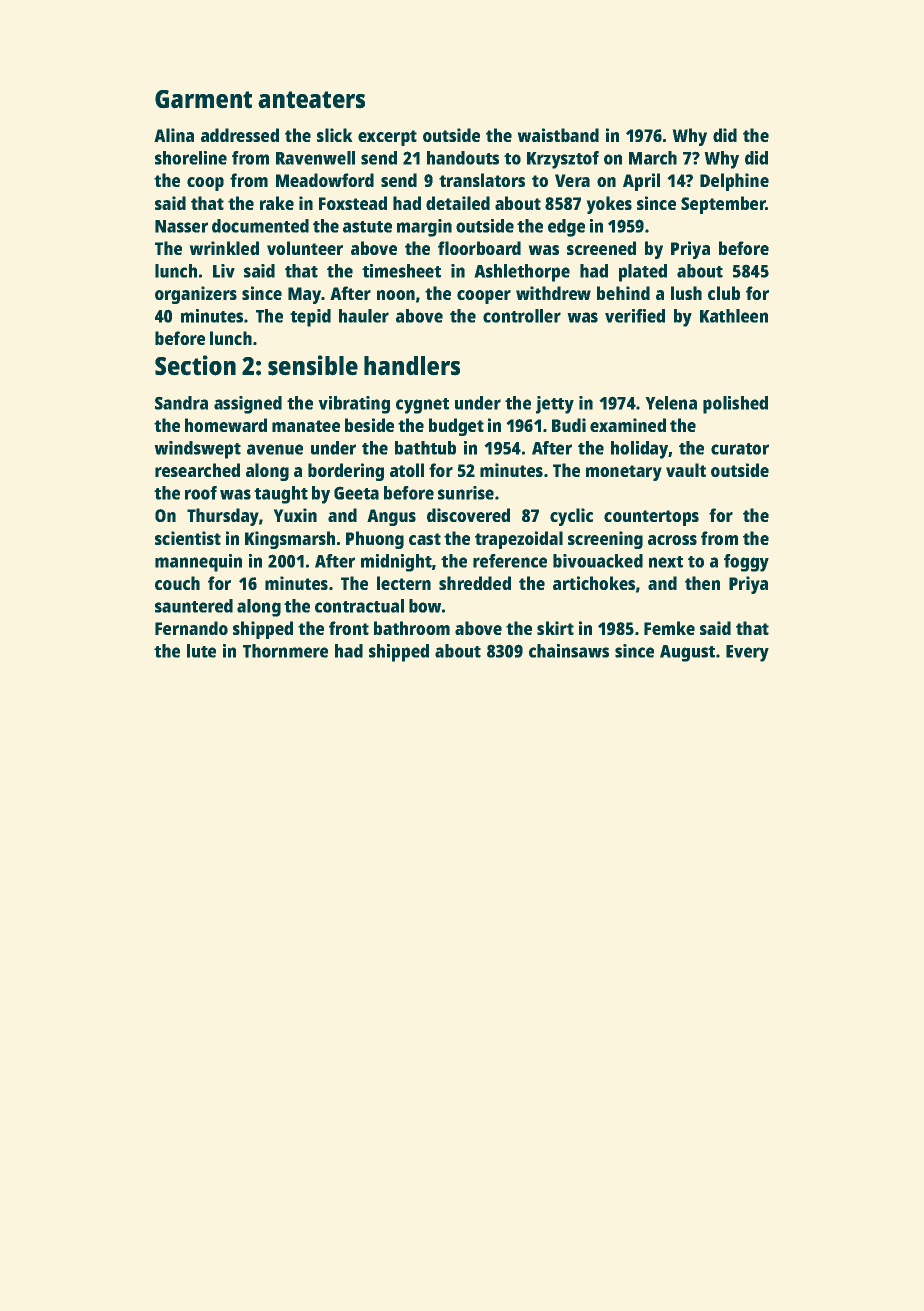 The image size is (924, 1311). Describe the element at coordinates (311, 99) in the screenshot. I see `anteaters` at that location.
